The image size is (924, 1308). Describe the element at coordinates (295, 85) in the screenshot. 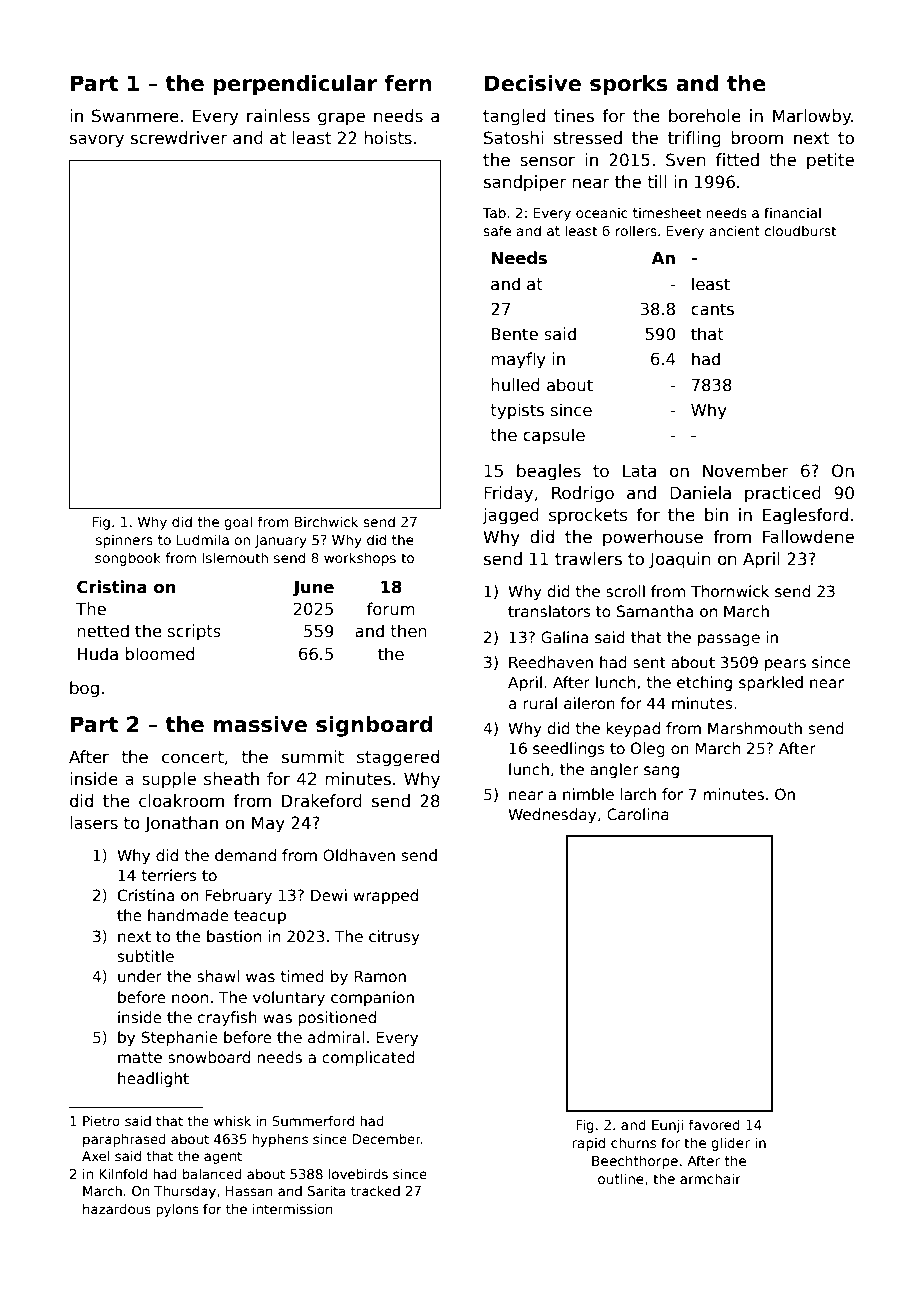

I see `perpendicular` at that location.
